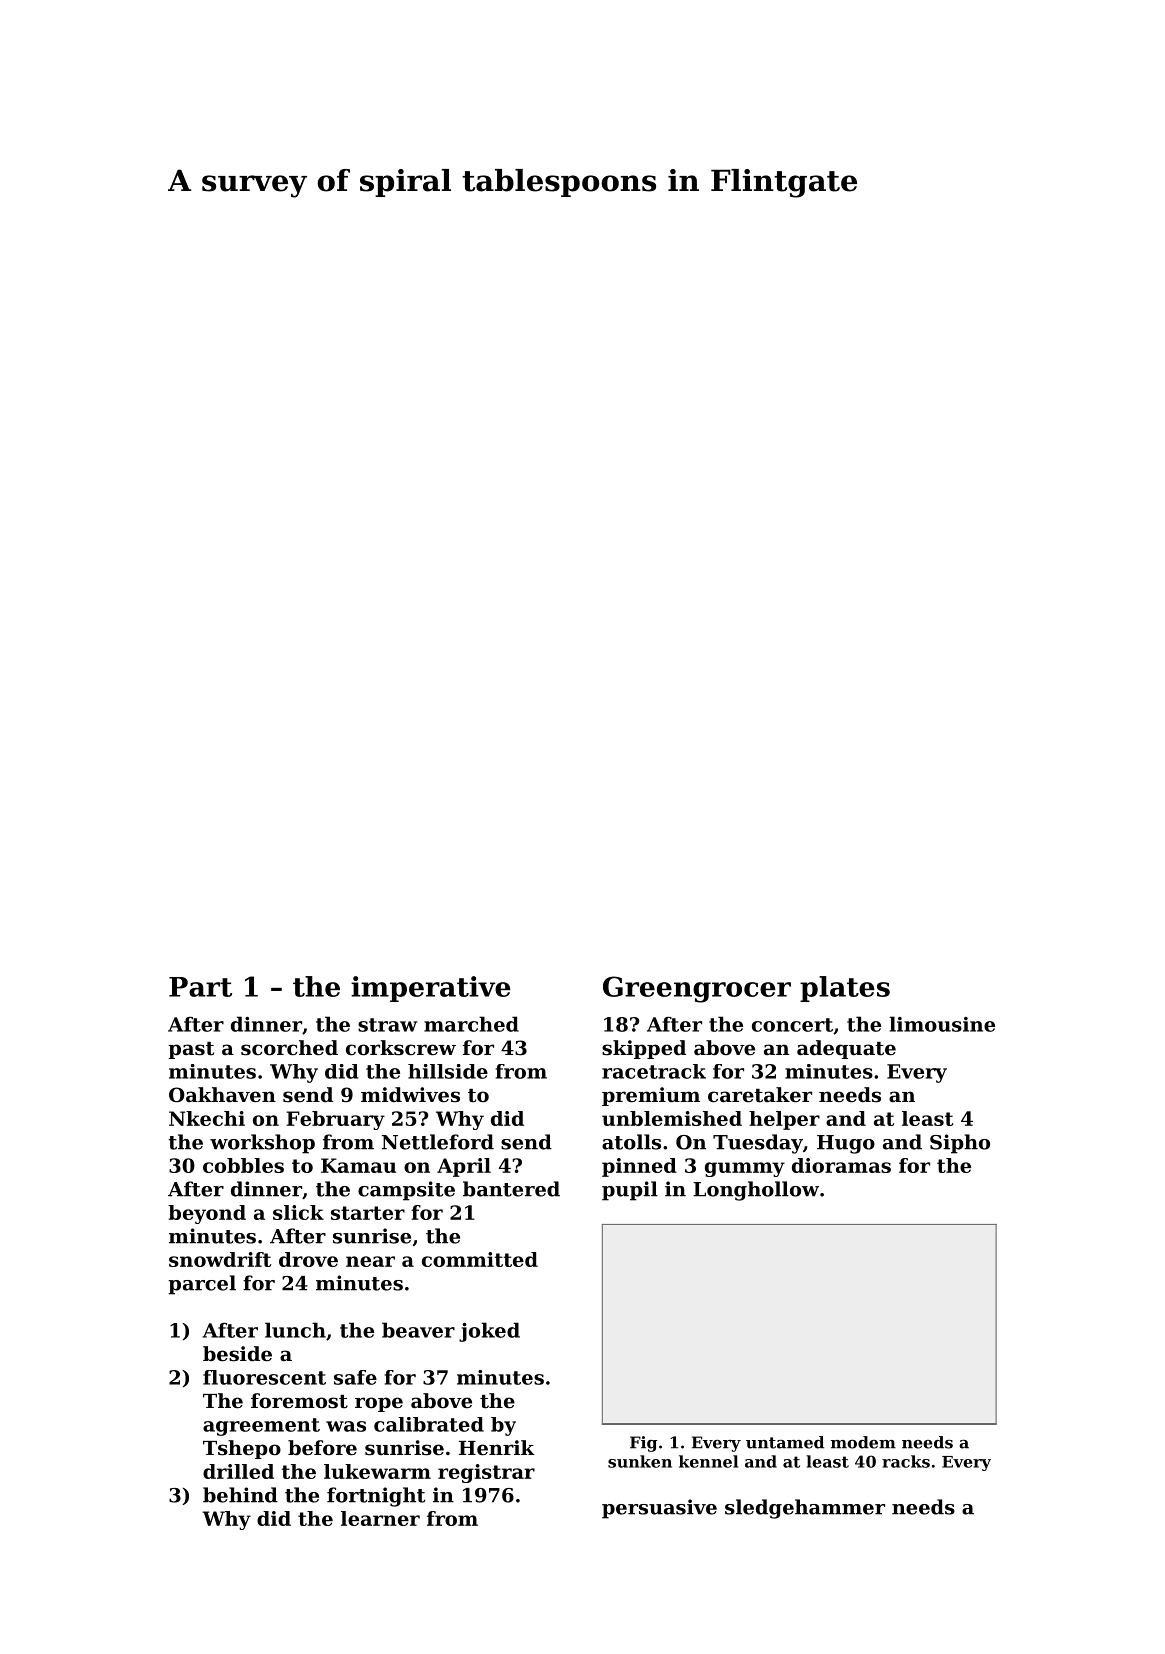 Image resolution: width=1165 pixels, height=1654 pixels. Describe the element at coordinates (401, 1048) in the screenshot. I see `corkscrew` at that location.
